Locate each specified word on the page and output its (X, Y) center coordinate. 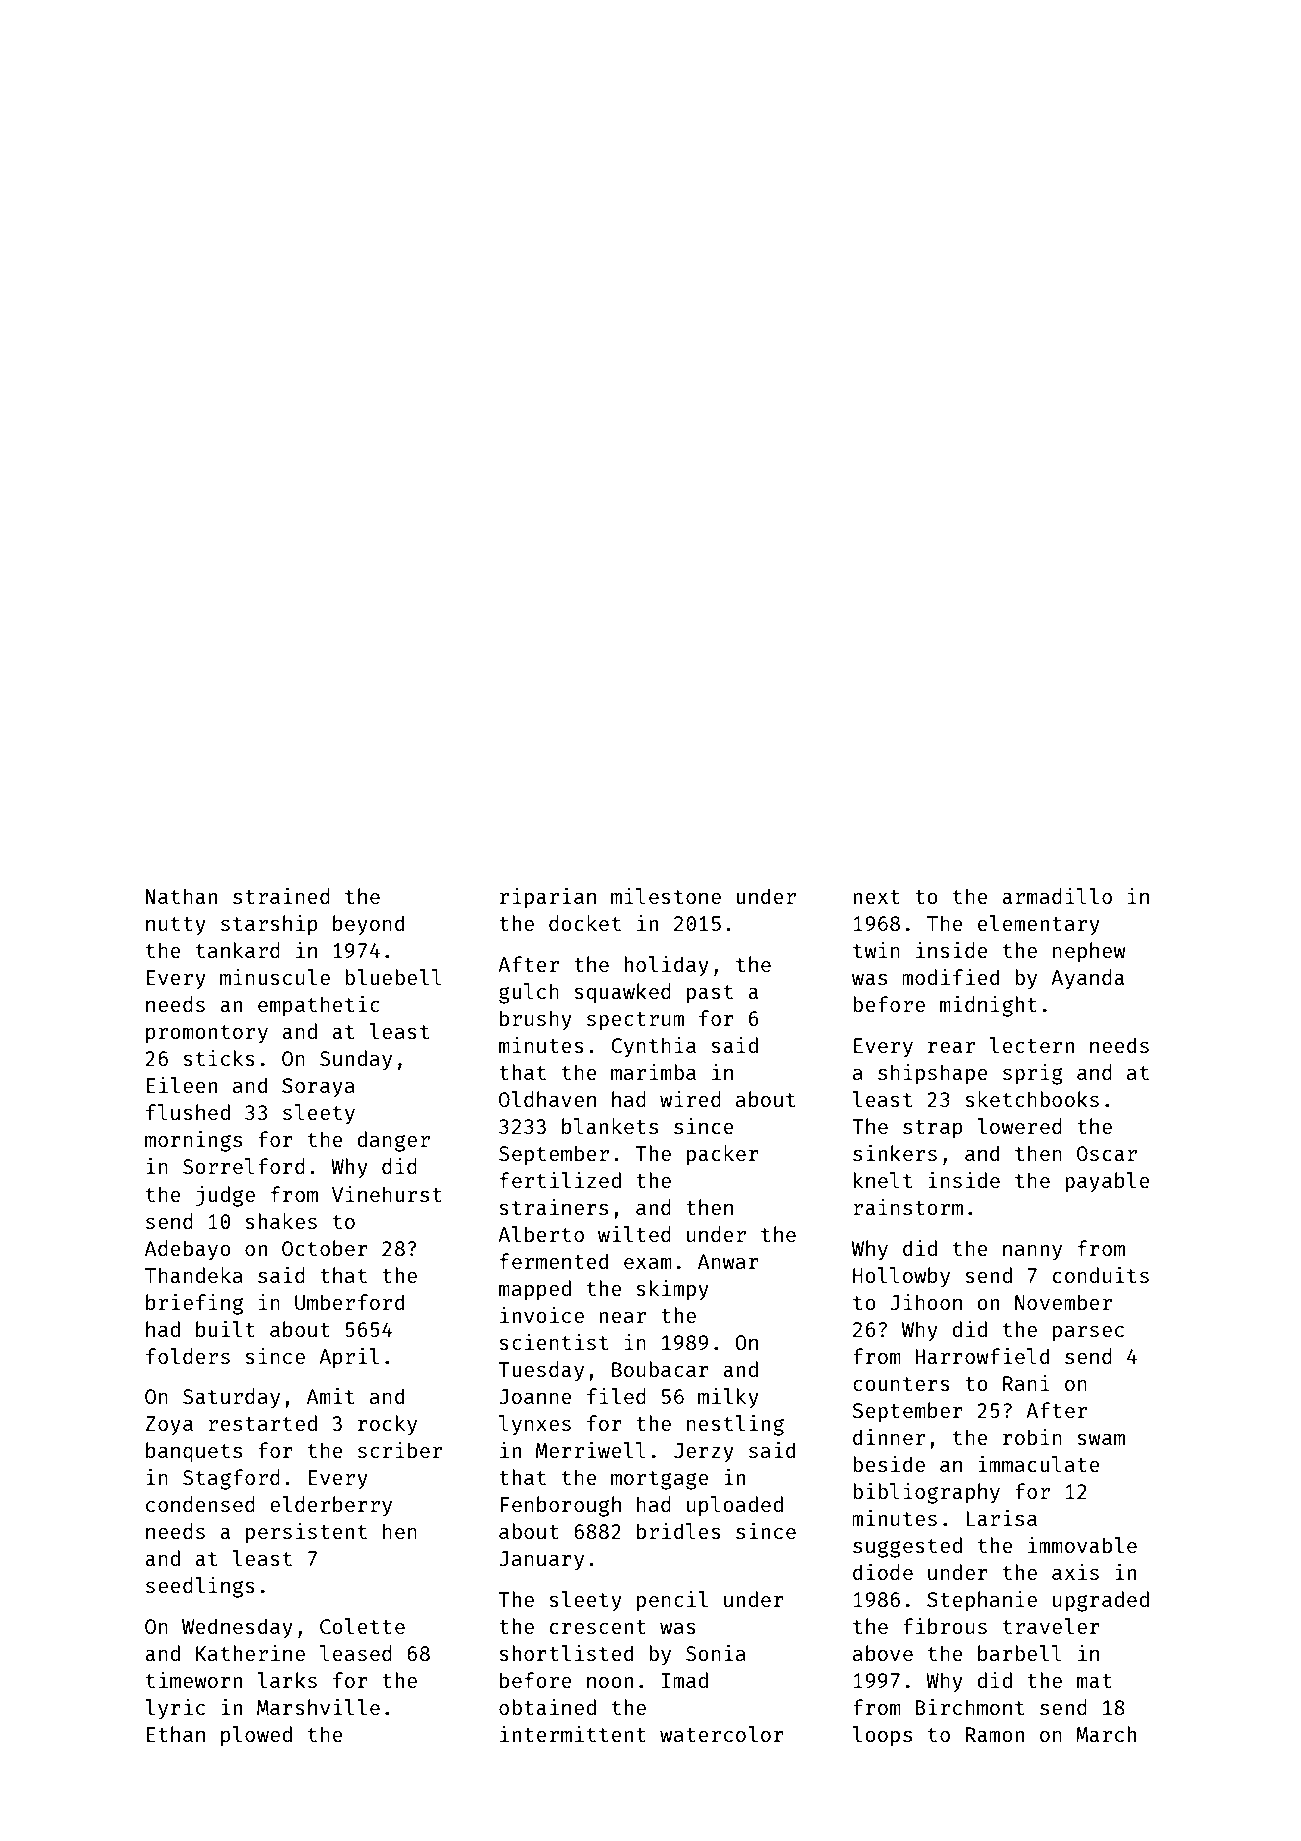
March (1106, 1734)
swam (1101, 1439)
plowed (256, 1736)
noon (610, 1682)
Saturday (231, 1398)
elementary (1039, 925)
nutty (176, 926)
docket (585, 923)
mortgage (660, 1480)
